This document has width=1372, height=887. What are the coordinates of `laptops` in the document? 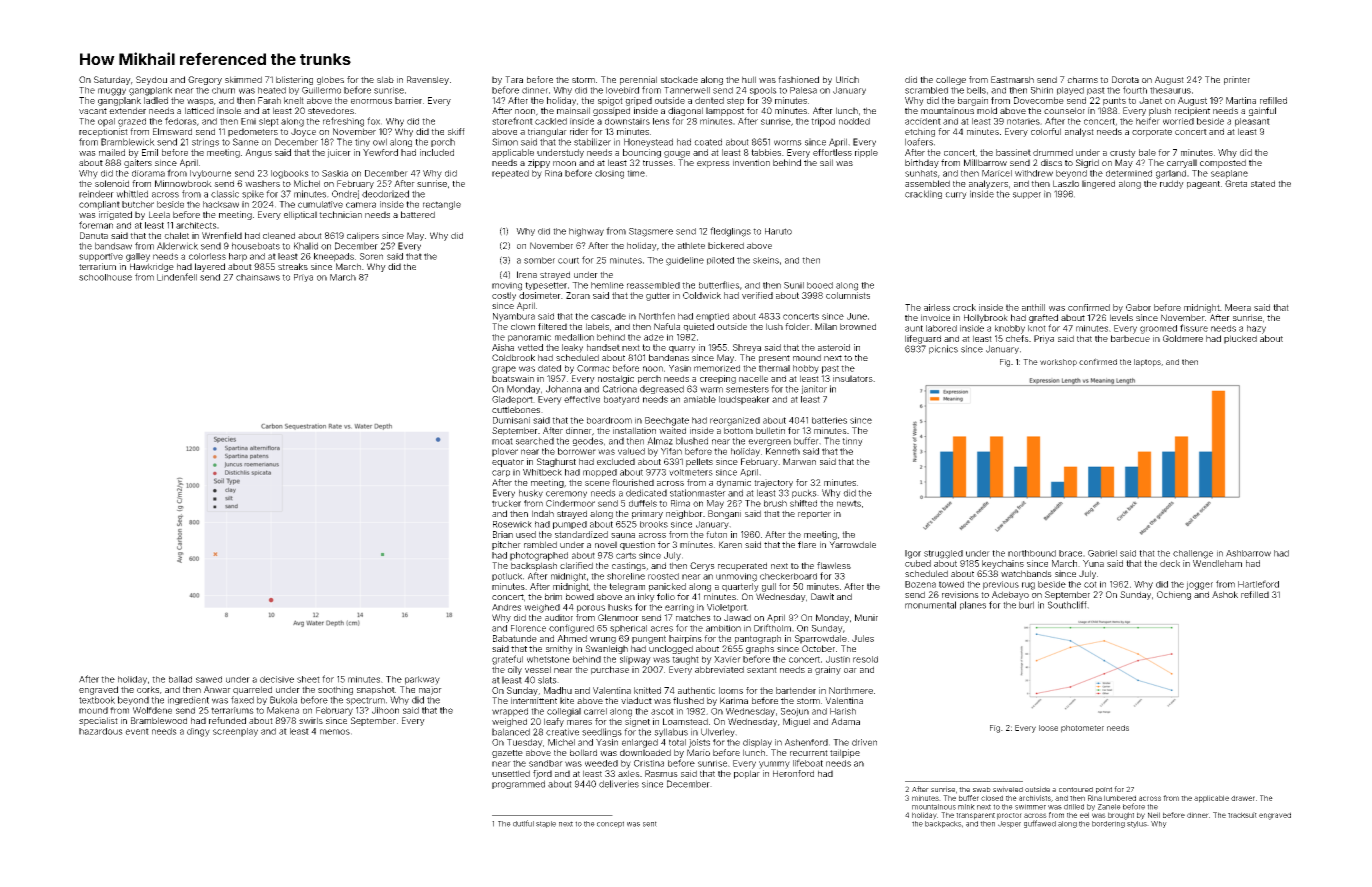 It's located at (1147, 363).
